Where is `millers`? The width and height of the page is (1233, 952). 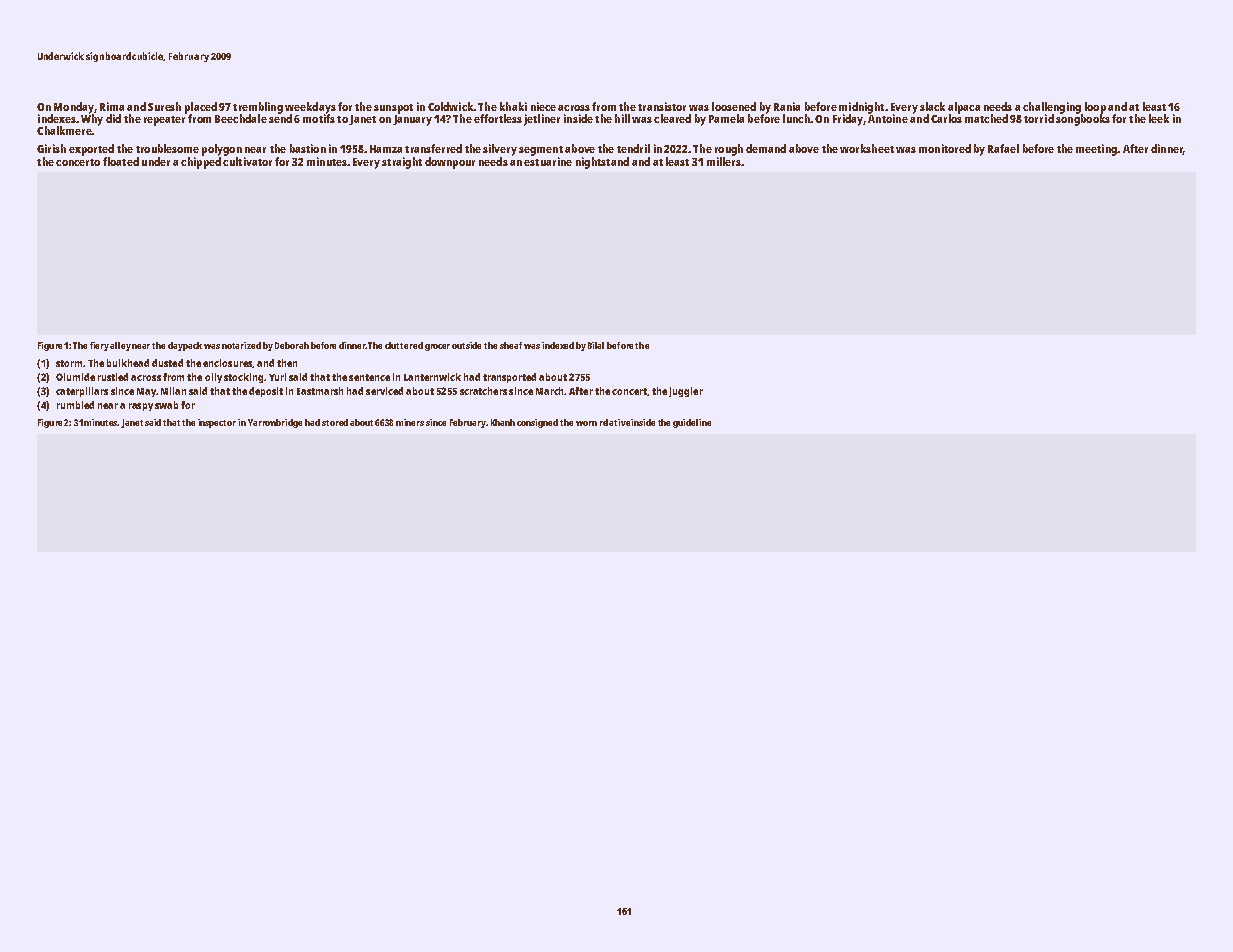
millers is located at coordinates (724, 161).
